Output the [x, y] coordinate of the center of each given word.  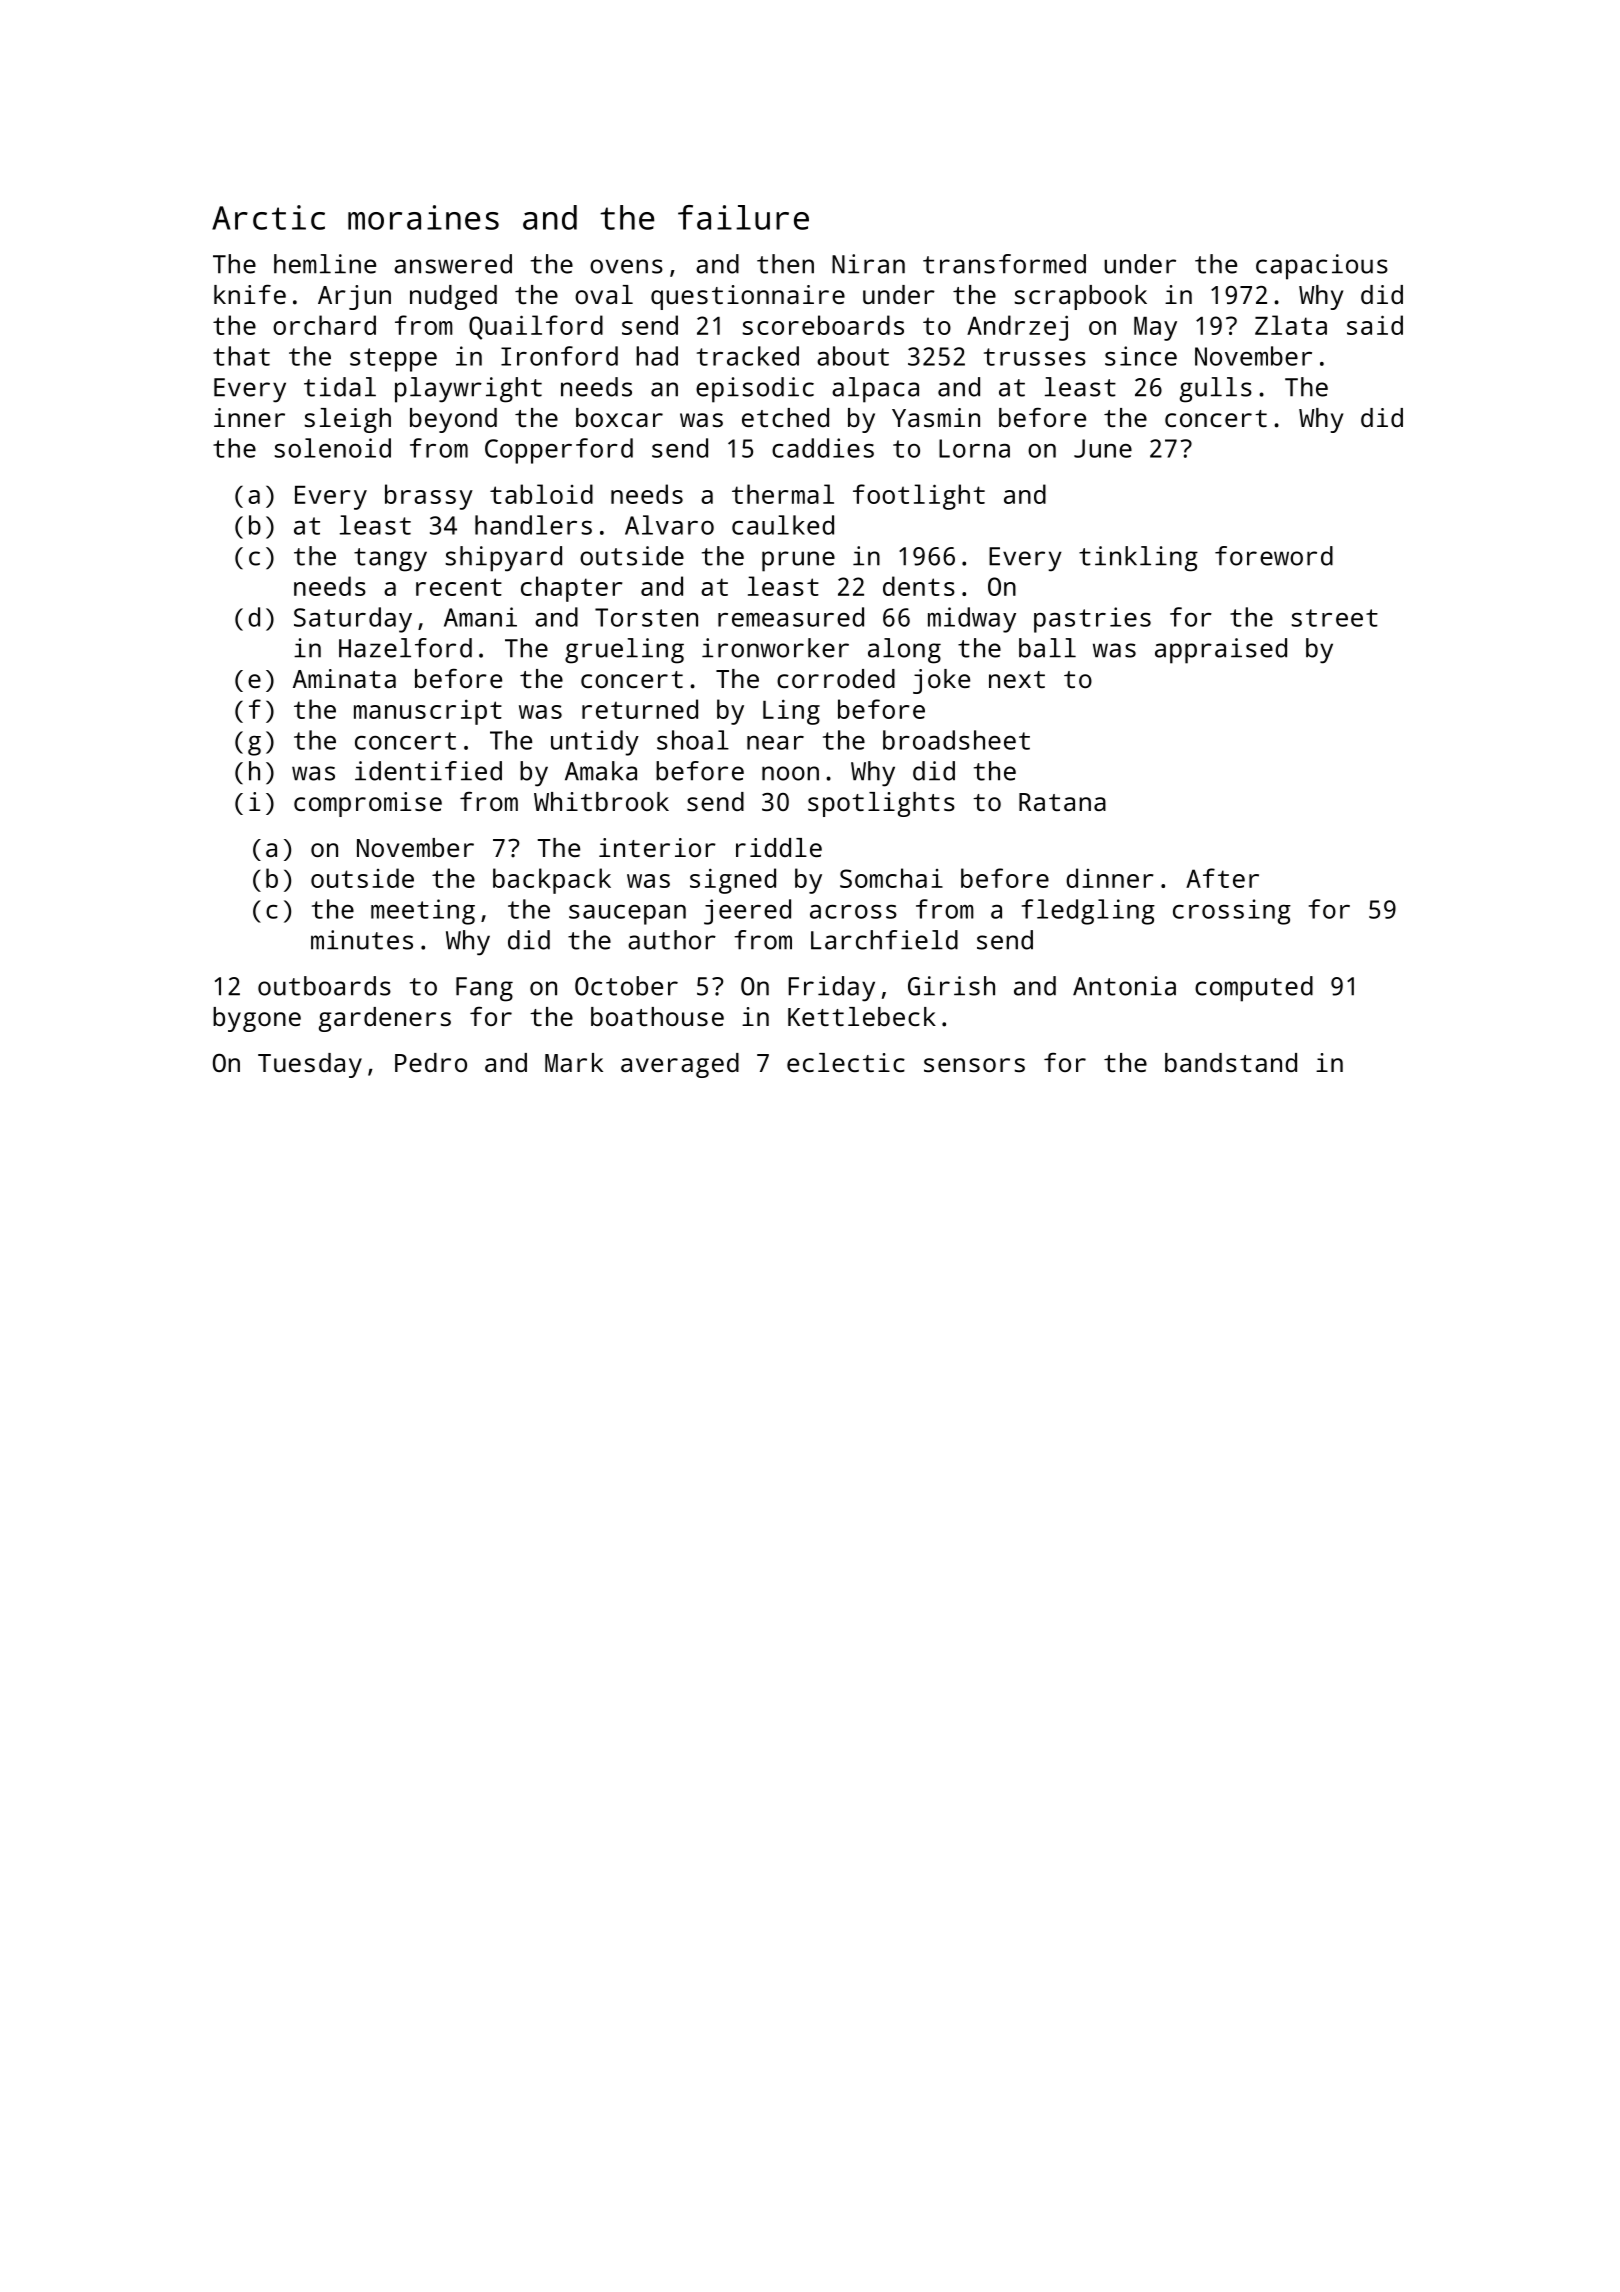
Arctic [268, 217]
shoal [693, 740]
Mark [574, 1062]
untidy [595, 743]
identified [428, 771]
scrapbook [1080, 297]
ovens [626, 266]
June [1103, 448]
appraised [1221, 651]
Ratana [1062, 802]
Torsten [646, 617]
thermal [783, 494]
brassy [429, 497]
